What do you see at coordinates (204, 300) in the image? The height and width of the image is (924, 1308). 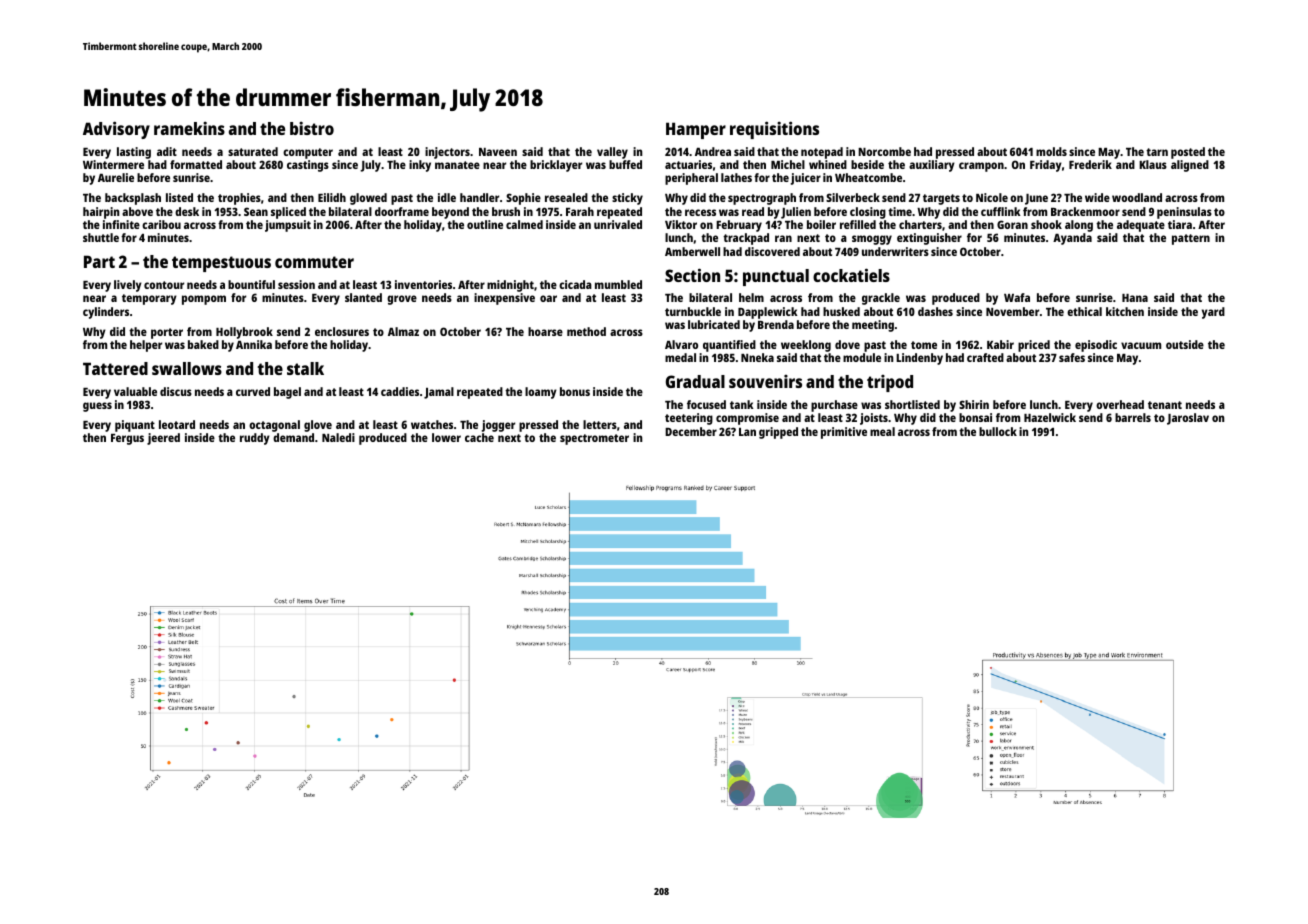 I see `pompom` at bounding box center [204, 300].
